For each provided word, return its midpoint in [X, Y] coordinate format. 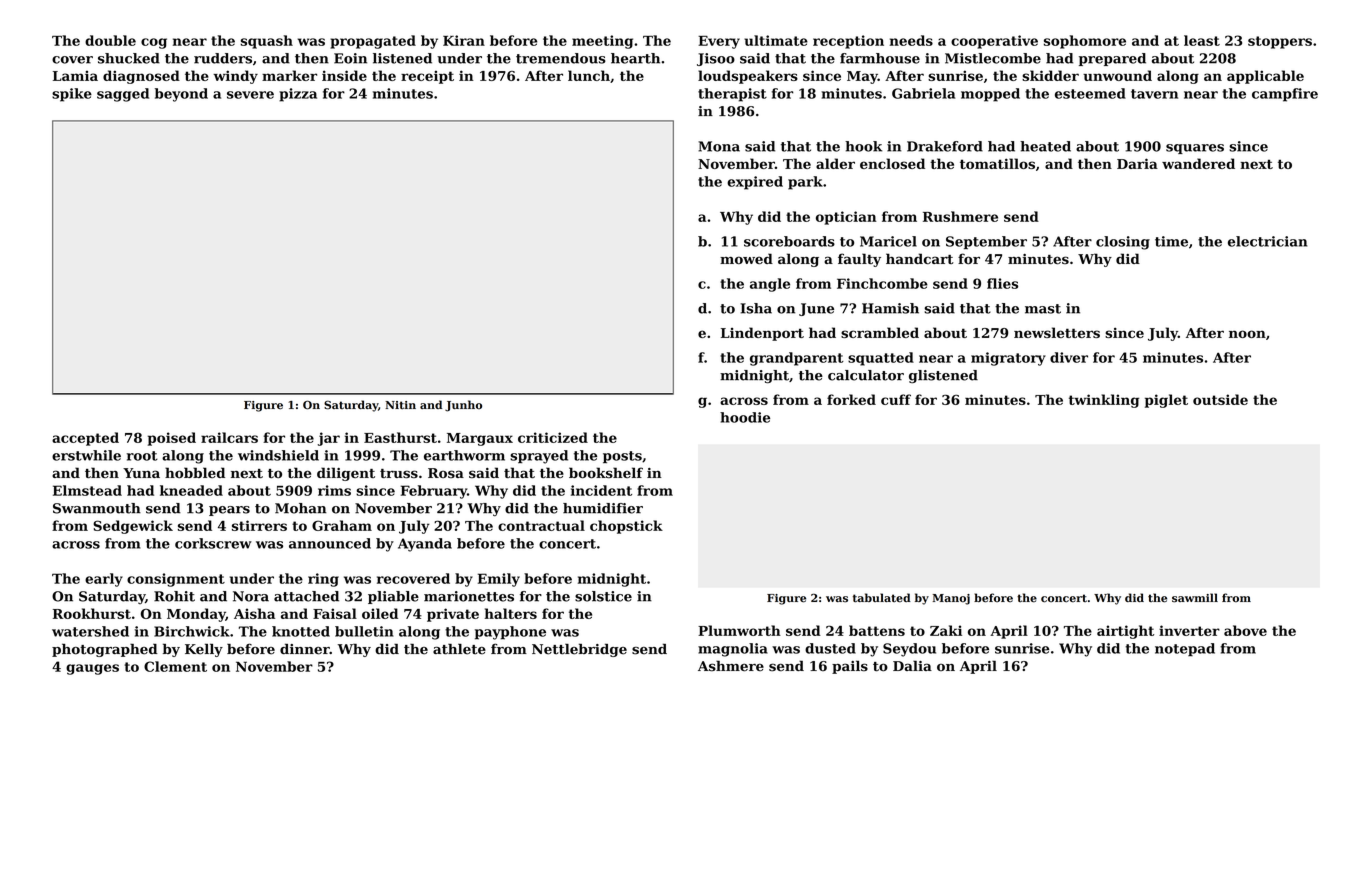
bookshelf [606, 473]
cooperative [994, 42]
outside [1220, 399]
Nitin [400, 405]
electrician [1267, 241]
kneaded [191, 490]
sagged [123, 95]
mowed [746, 258]
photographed [105, 650]
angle [770, 285]
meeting [602, 42]
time [1171, 241]
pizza [298, 95]
